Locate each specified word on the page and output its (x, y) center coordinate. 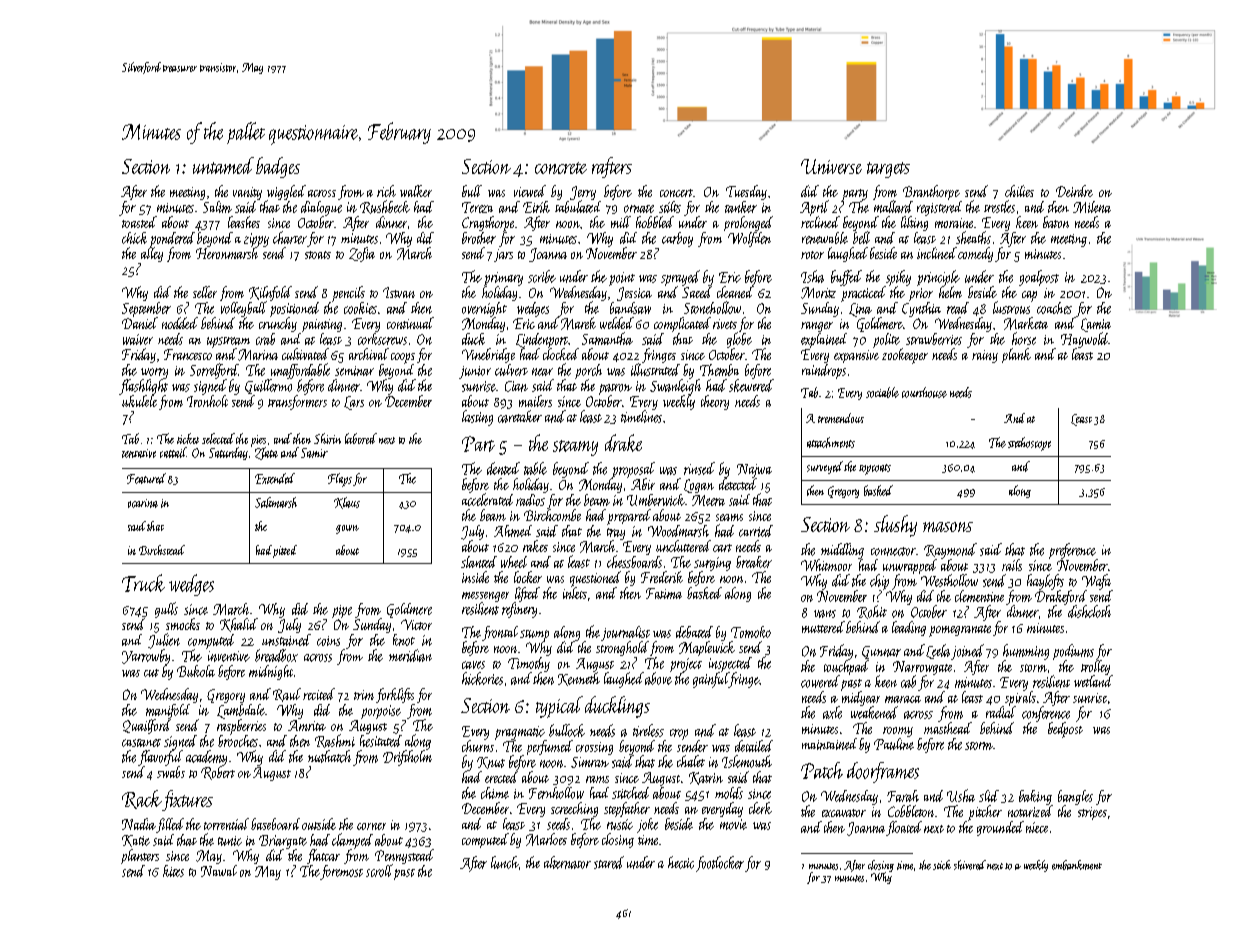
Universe (831, 166)
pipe (342, 611)
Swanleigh (675, 387)
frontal (500, 633)
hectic (681, 862)
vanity (247, 193)
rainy (985, 356)
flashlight (143, 387)
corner (371, 826)
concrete (561, 168)
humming (1026, 652)
